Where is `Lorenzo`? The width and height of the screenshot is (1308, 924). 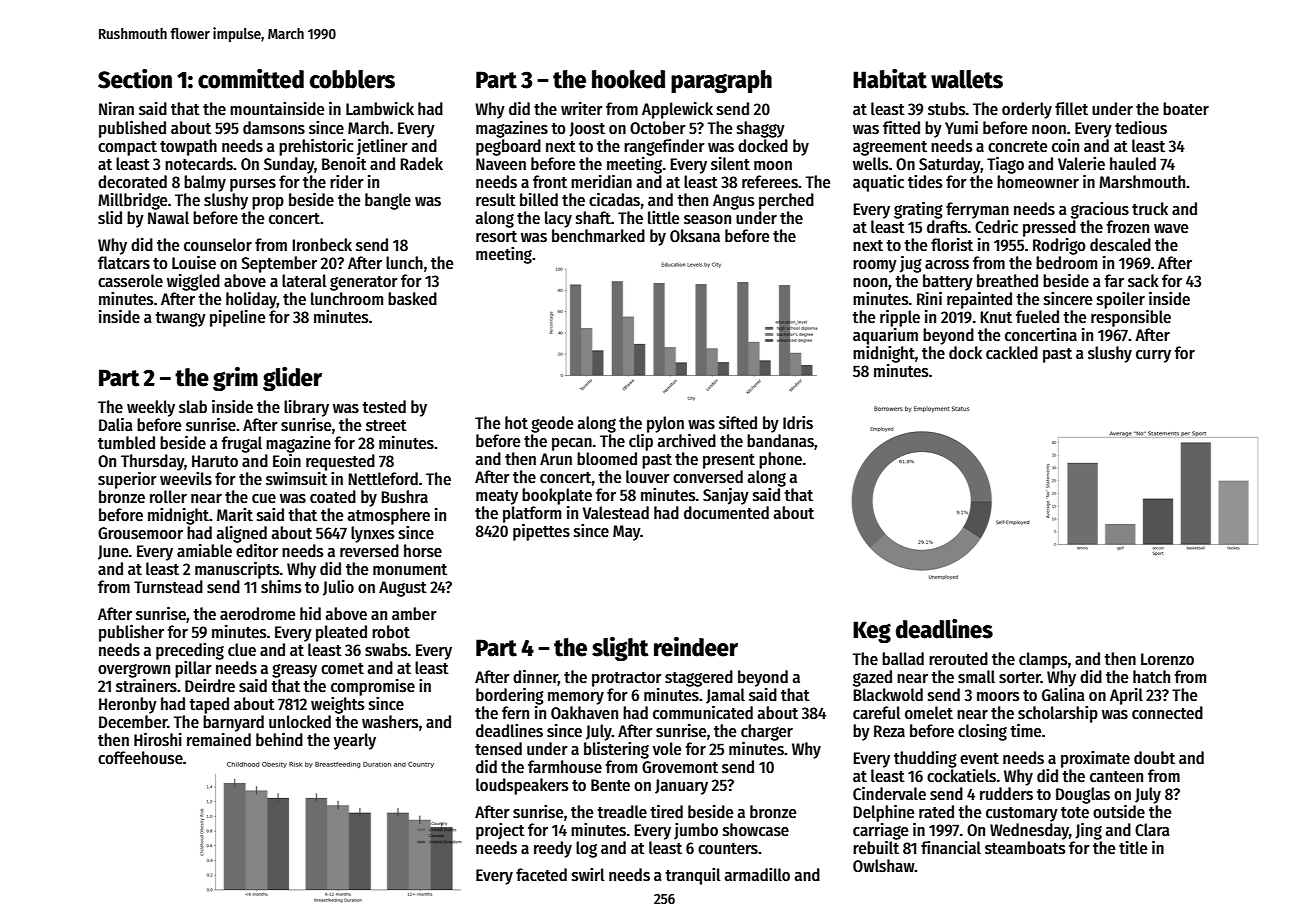 Lorenzo is located at coordinates (1167, 659).
